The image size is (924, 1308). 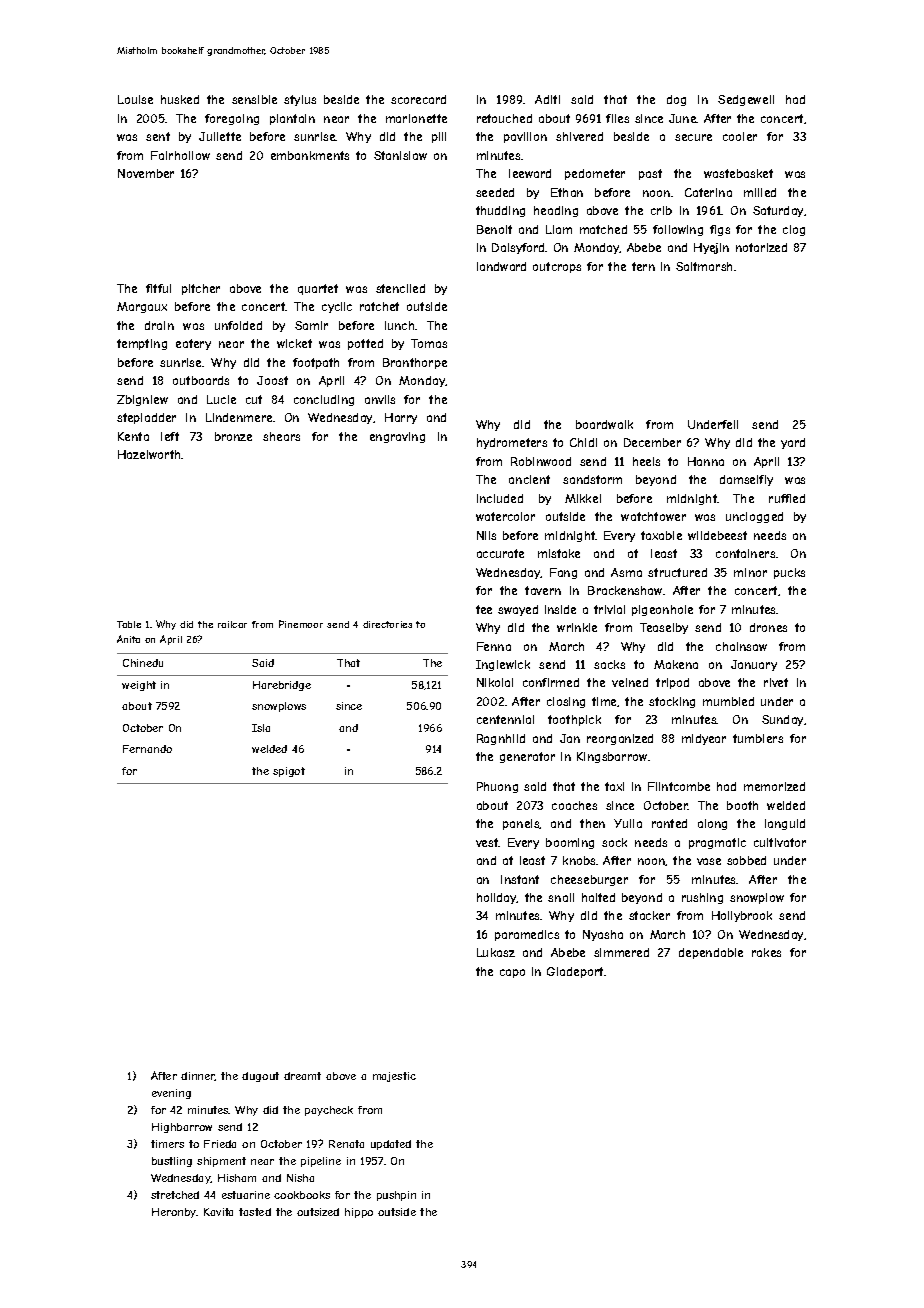 I want to click on tern, so click(x=643, y=266).
